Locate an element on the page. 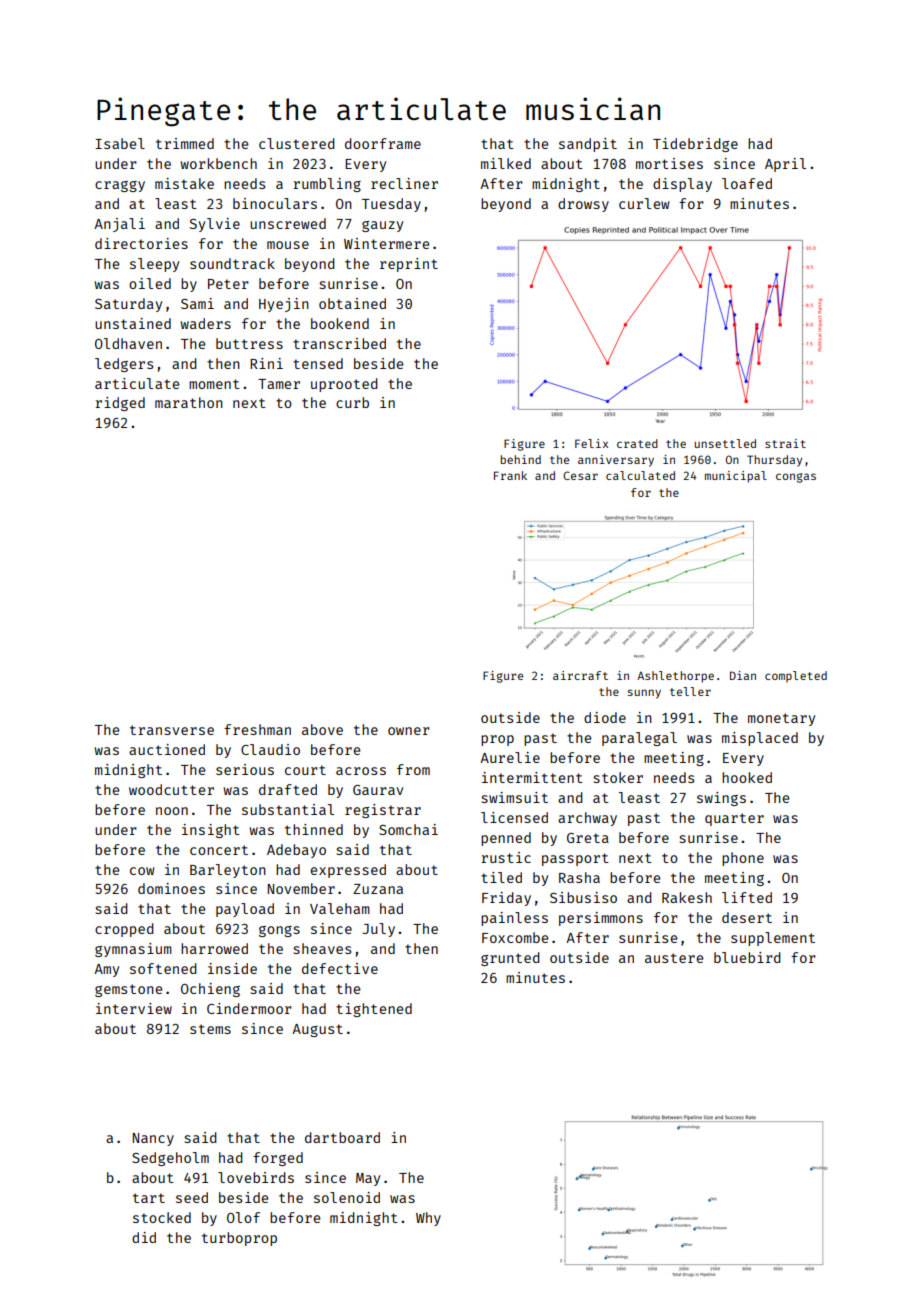 This image has width=924, height=1308. municipal is located at coordinates (736, 477).
